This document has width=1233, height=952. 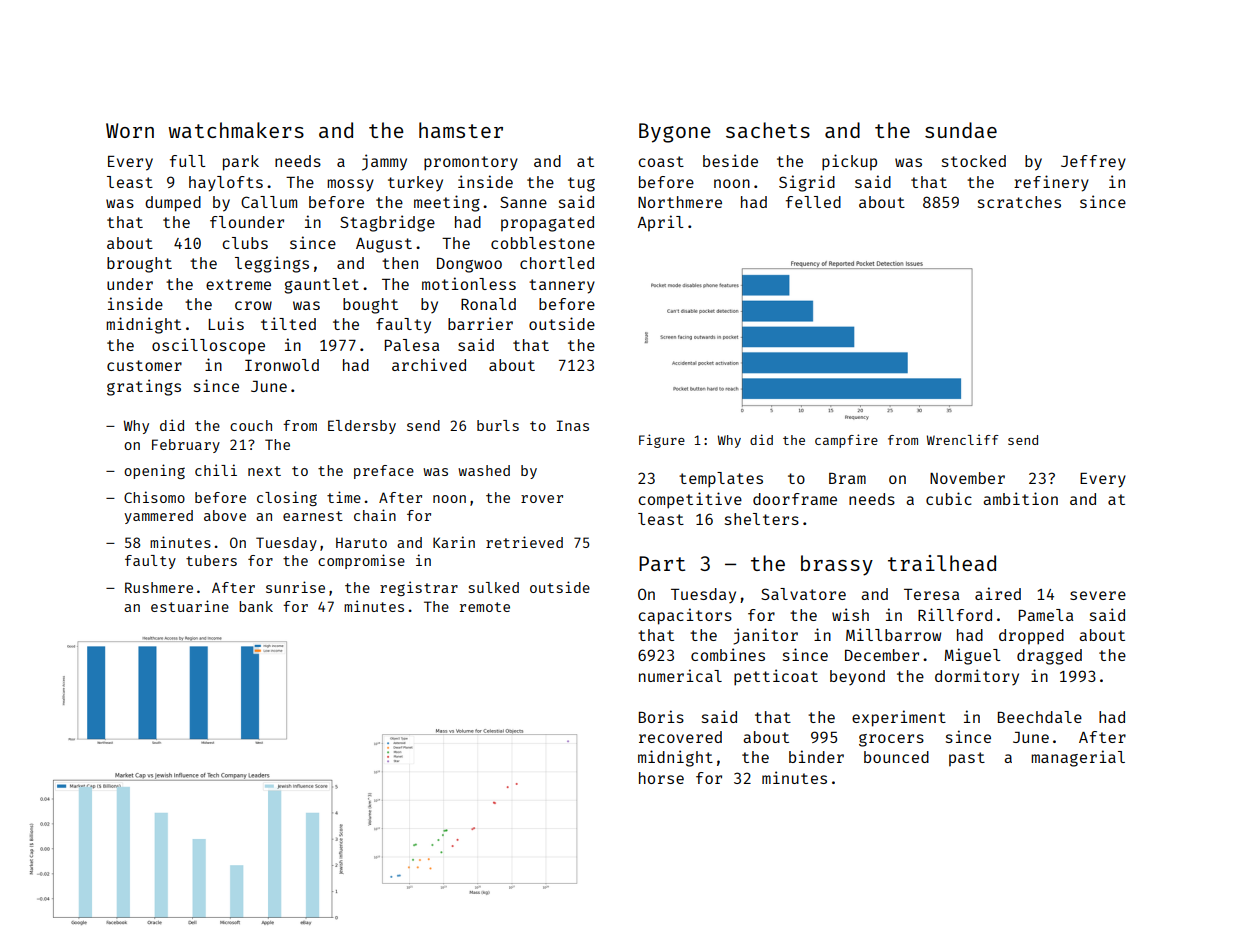 I want to click on archived, so click(x=429, y=364).
